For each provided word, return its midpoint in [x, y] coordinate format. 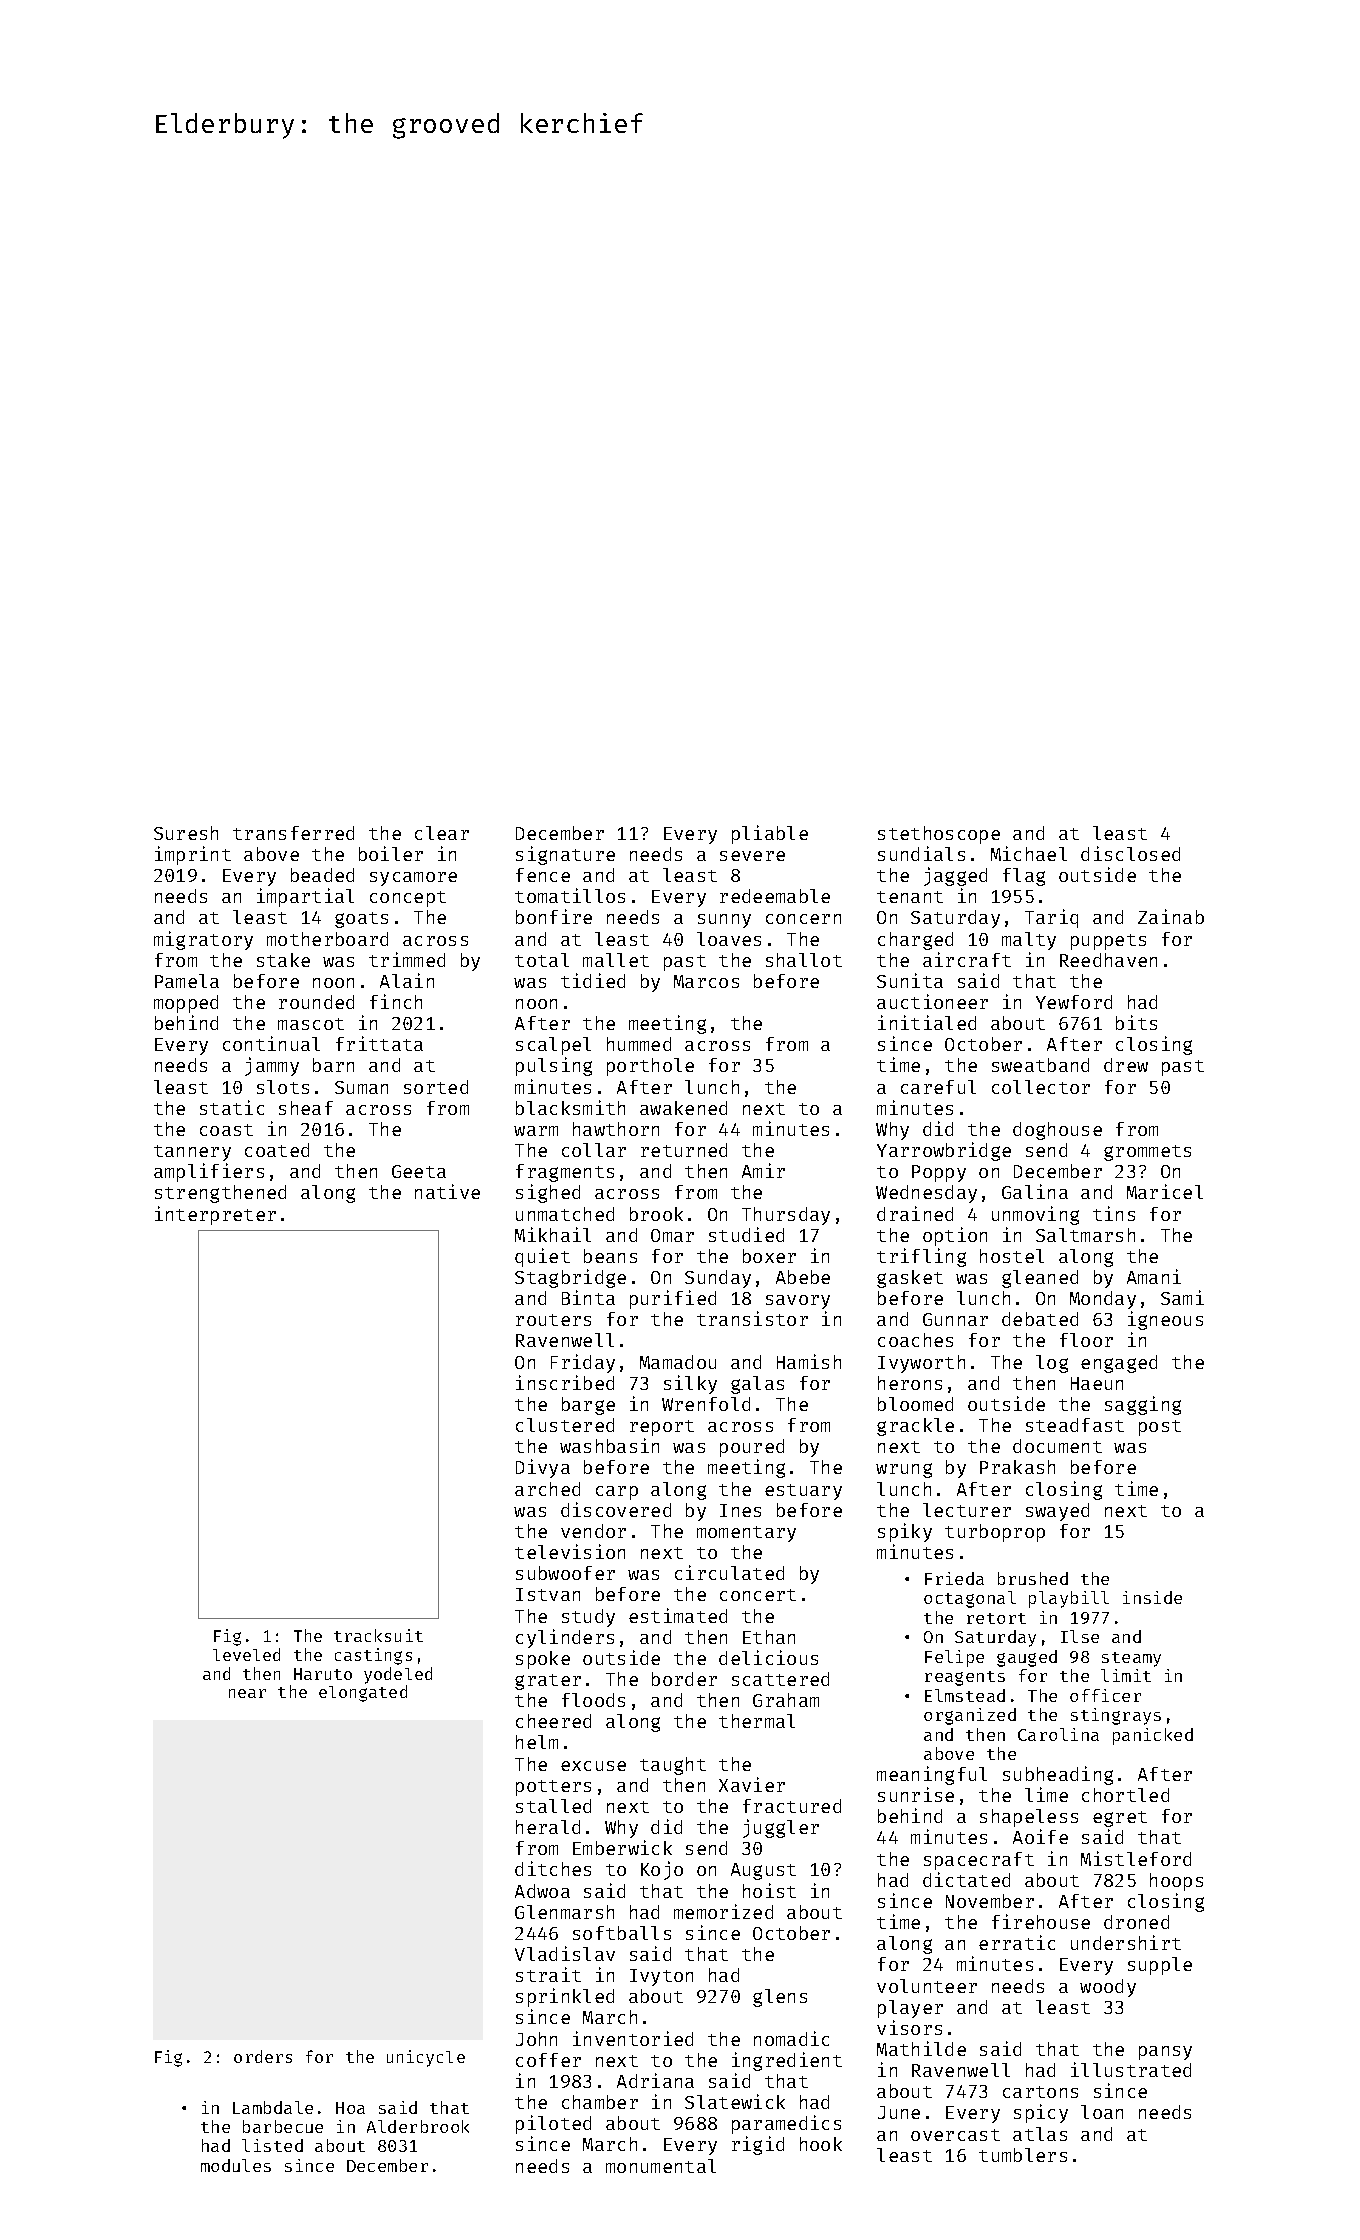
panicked [1153, 1736]
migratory [203, 940]
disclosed [1130, 853]
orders [263, 2056]
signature [565, 855]
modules [236, 2165]
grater [548, 1682]
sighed [548, 1193]
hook [821, 2144]
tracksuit [378, 1635]
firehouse [1041, 1921]
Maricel [1165, 1191]
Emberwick [622, 1847]
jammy [272, 1066]
